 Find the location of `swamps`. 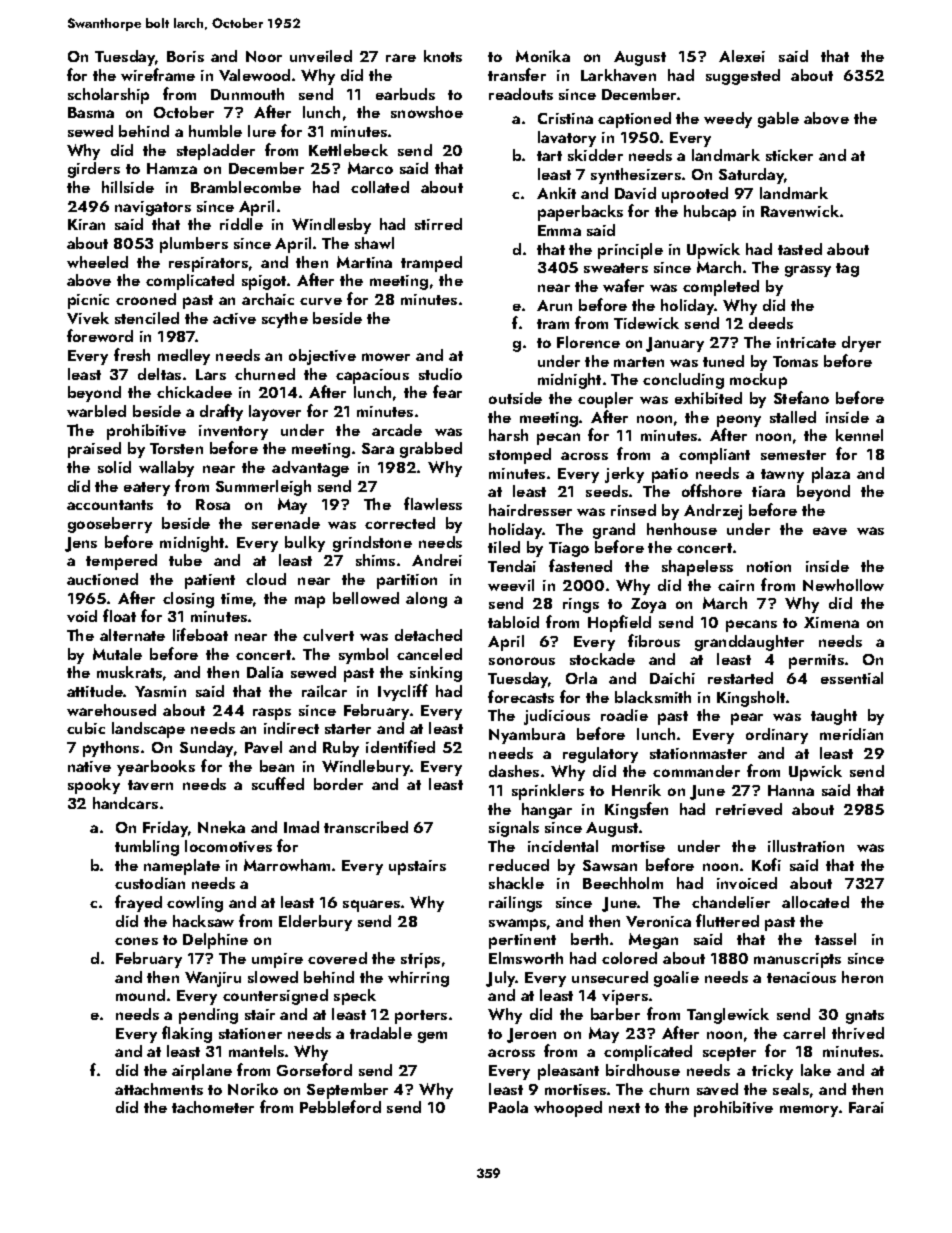

swamps is located at coordinates (517, 925).
